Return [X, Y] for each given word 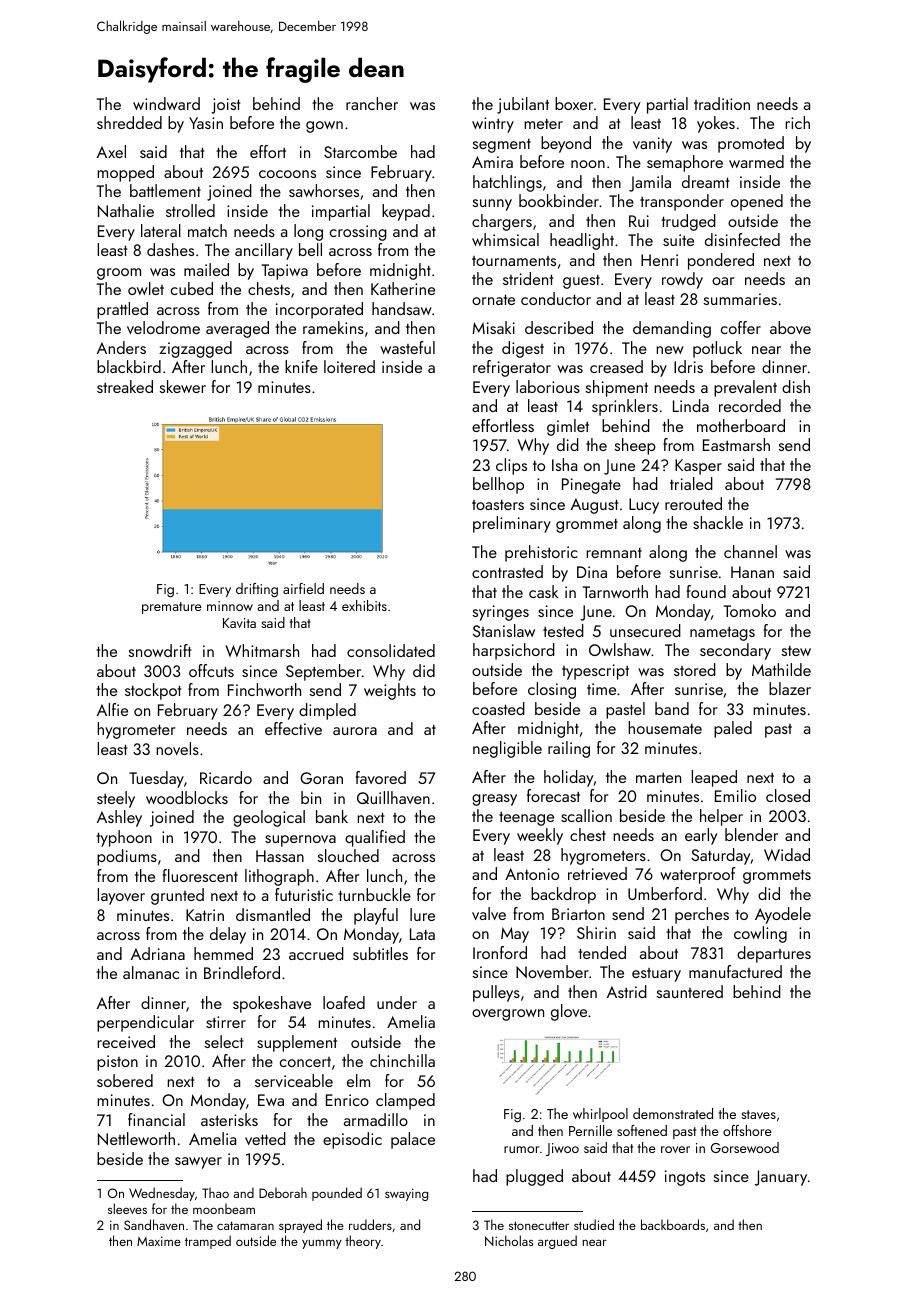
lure [422, 914]
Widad [787, 854]
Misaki [493, 327]
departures [774, 954]
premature [172, 608]
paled [733, 729]
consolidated [391, 650]
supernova [300, 841]
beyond [566, 144]
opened [757, 202]
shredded [129, 122]
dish [796, 386]
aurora [355, 731]
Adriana [158, 953]
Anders [121, 347]
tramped [208, 1242]
